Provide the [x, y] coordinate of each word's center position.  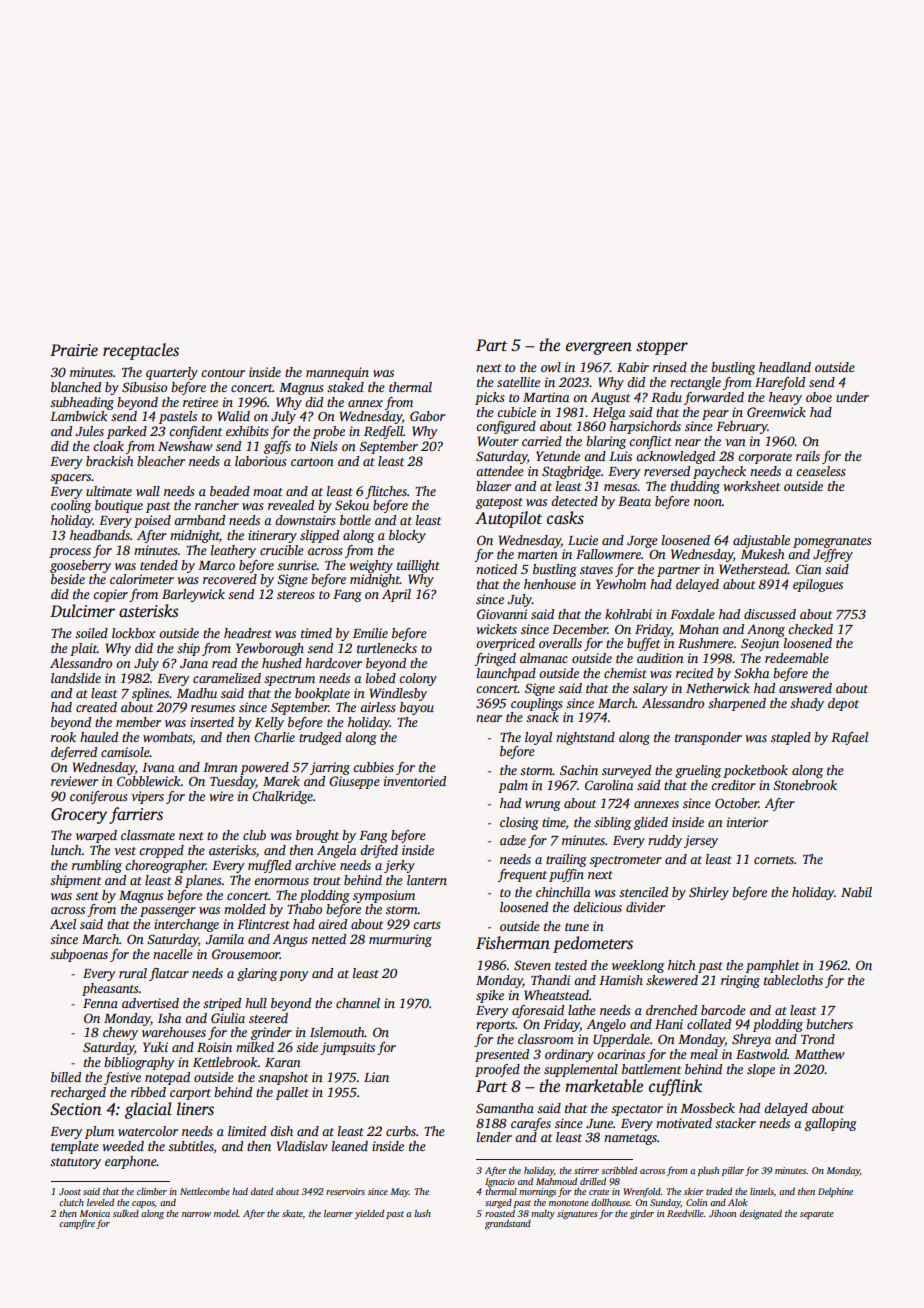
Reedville [685, 1213]
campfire [77, 1224]
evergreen [599, 348]
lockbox [133, 633]
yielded [369, 1214]
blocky [407, 536]
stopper [662, 348]
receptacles [141, 351]
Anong [766, 630]
